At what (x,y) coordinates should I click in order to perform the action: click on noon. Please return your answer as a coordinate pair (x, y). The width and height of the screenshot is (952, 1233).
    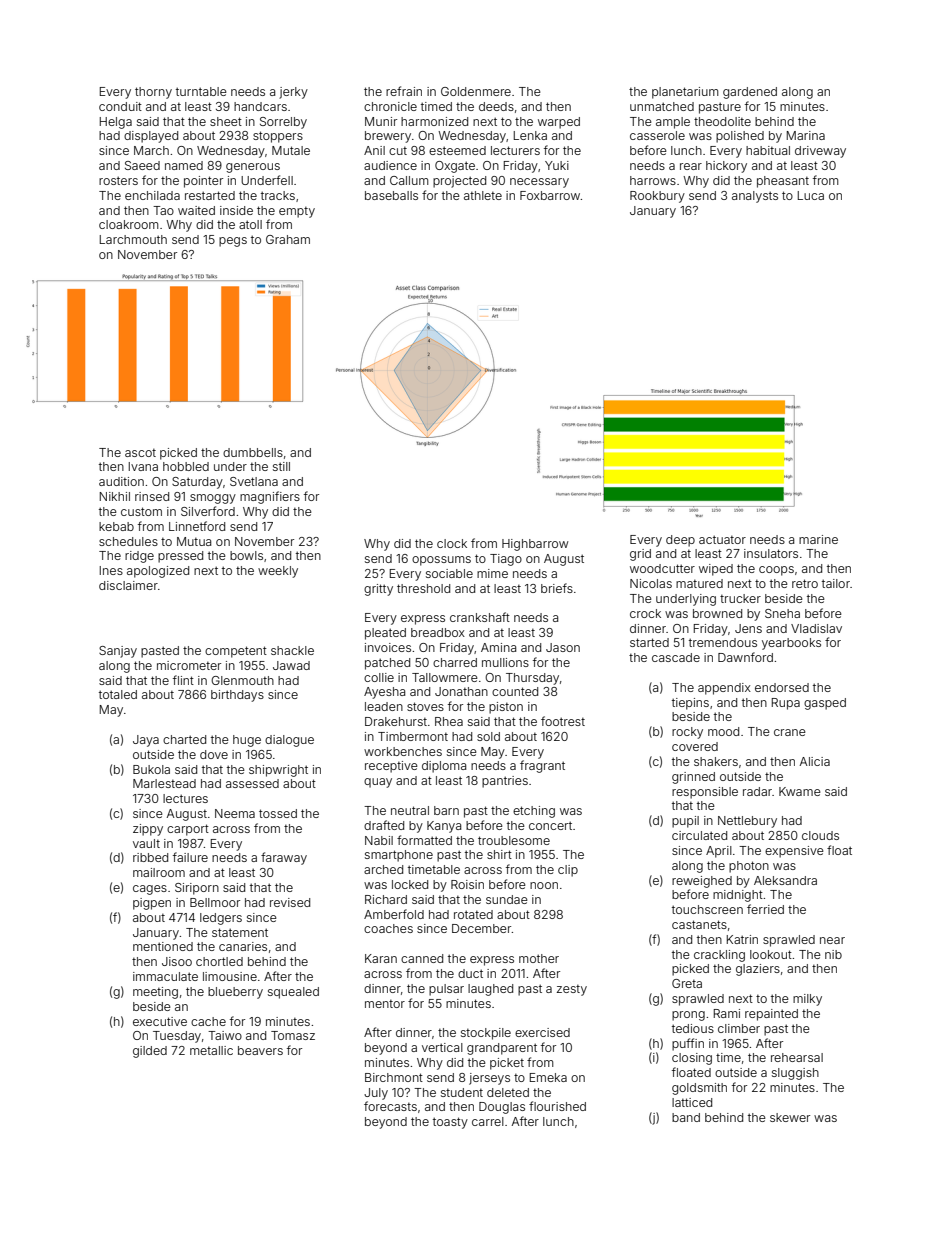
    Looking at the image, I should click on (544, 885).
